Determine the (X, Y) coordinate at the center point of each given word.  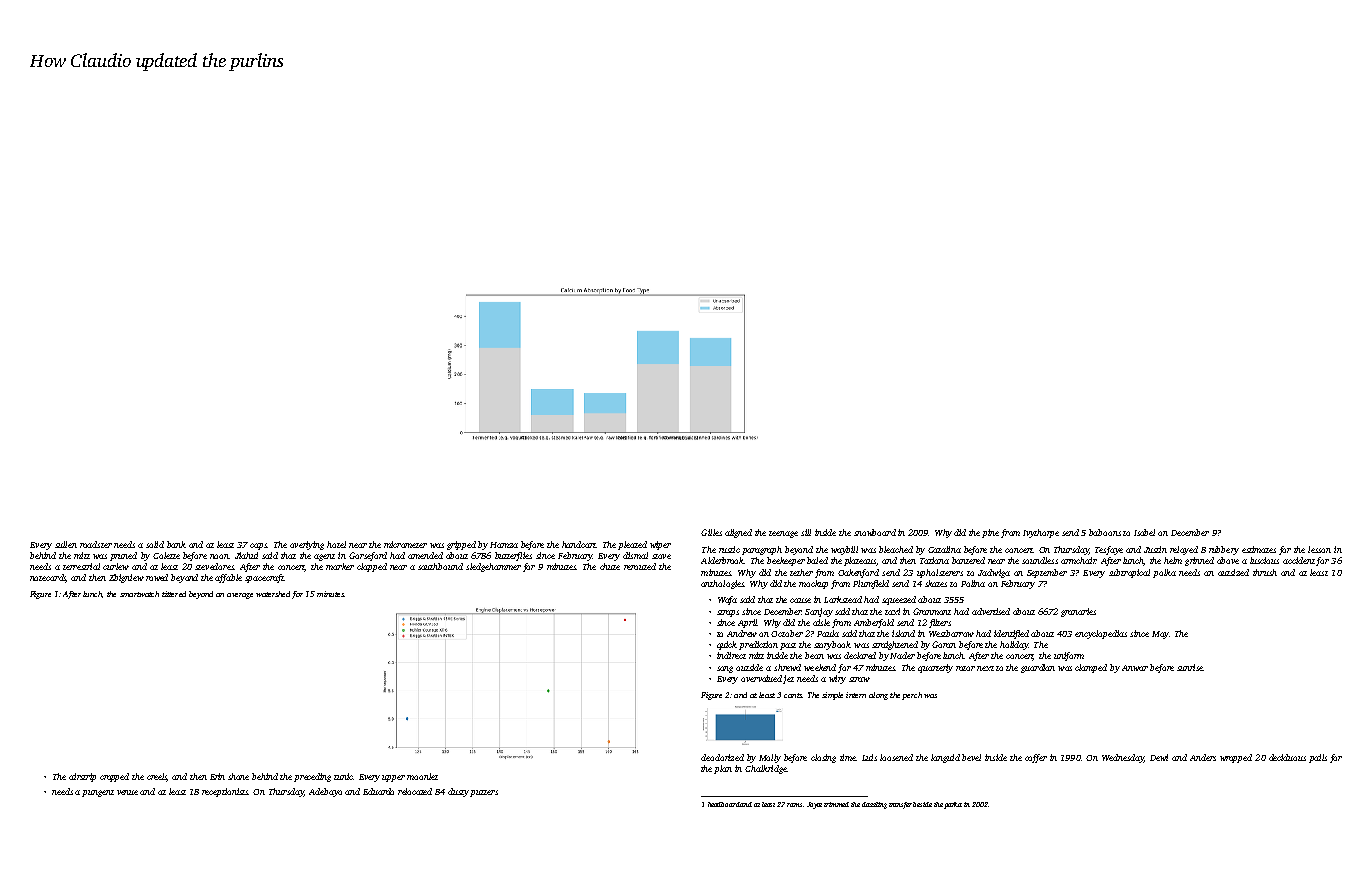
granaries (1078, 612)
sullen (66, 544)
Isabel (1144, 532)
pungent (98, 793)
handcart (579, 544)
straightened (895, 645)
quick (727, 645)
